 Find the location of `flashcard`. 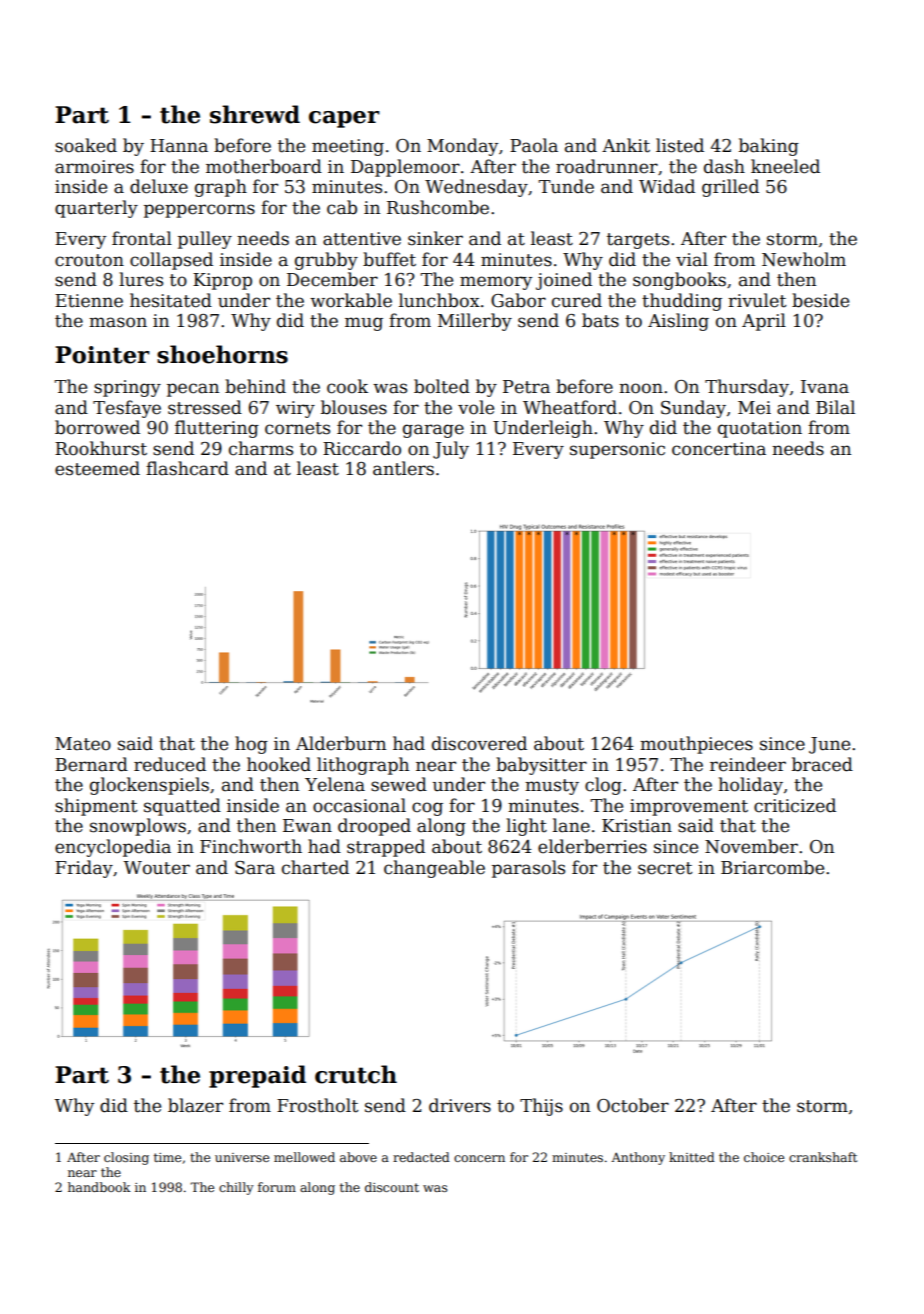

flashcard is located at coordinates (187, 468).
